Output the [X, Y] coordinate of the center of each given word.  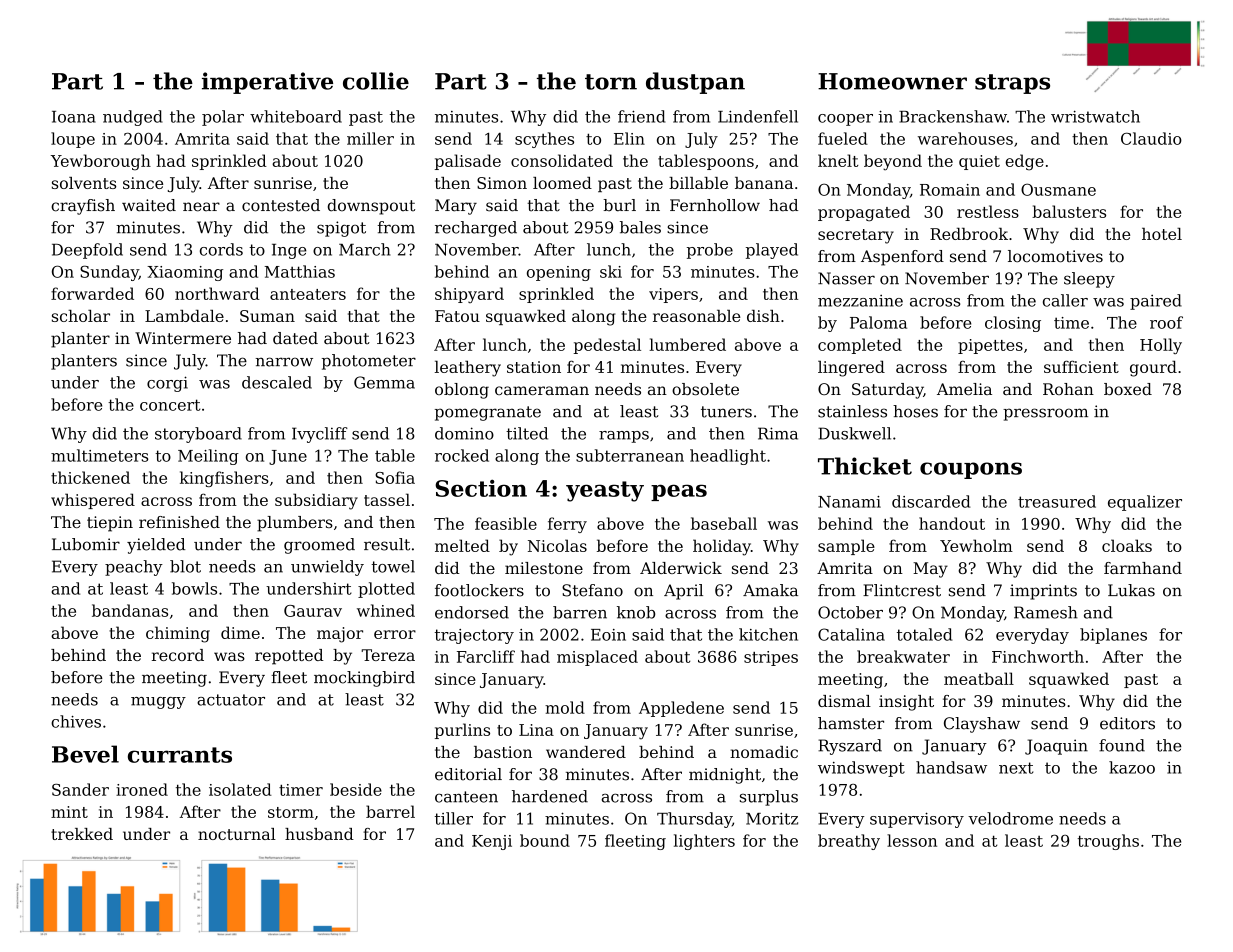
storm [291, 812]
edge [1025, 162]
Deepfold [87, 251]
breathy [849, 842]
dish [763, 316]
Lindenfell [758, 116]
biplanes [1113, 636]
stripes [771, 658]
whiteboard [296, 116]
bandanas [130, 610]
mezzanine [860, 301]
